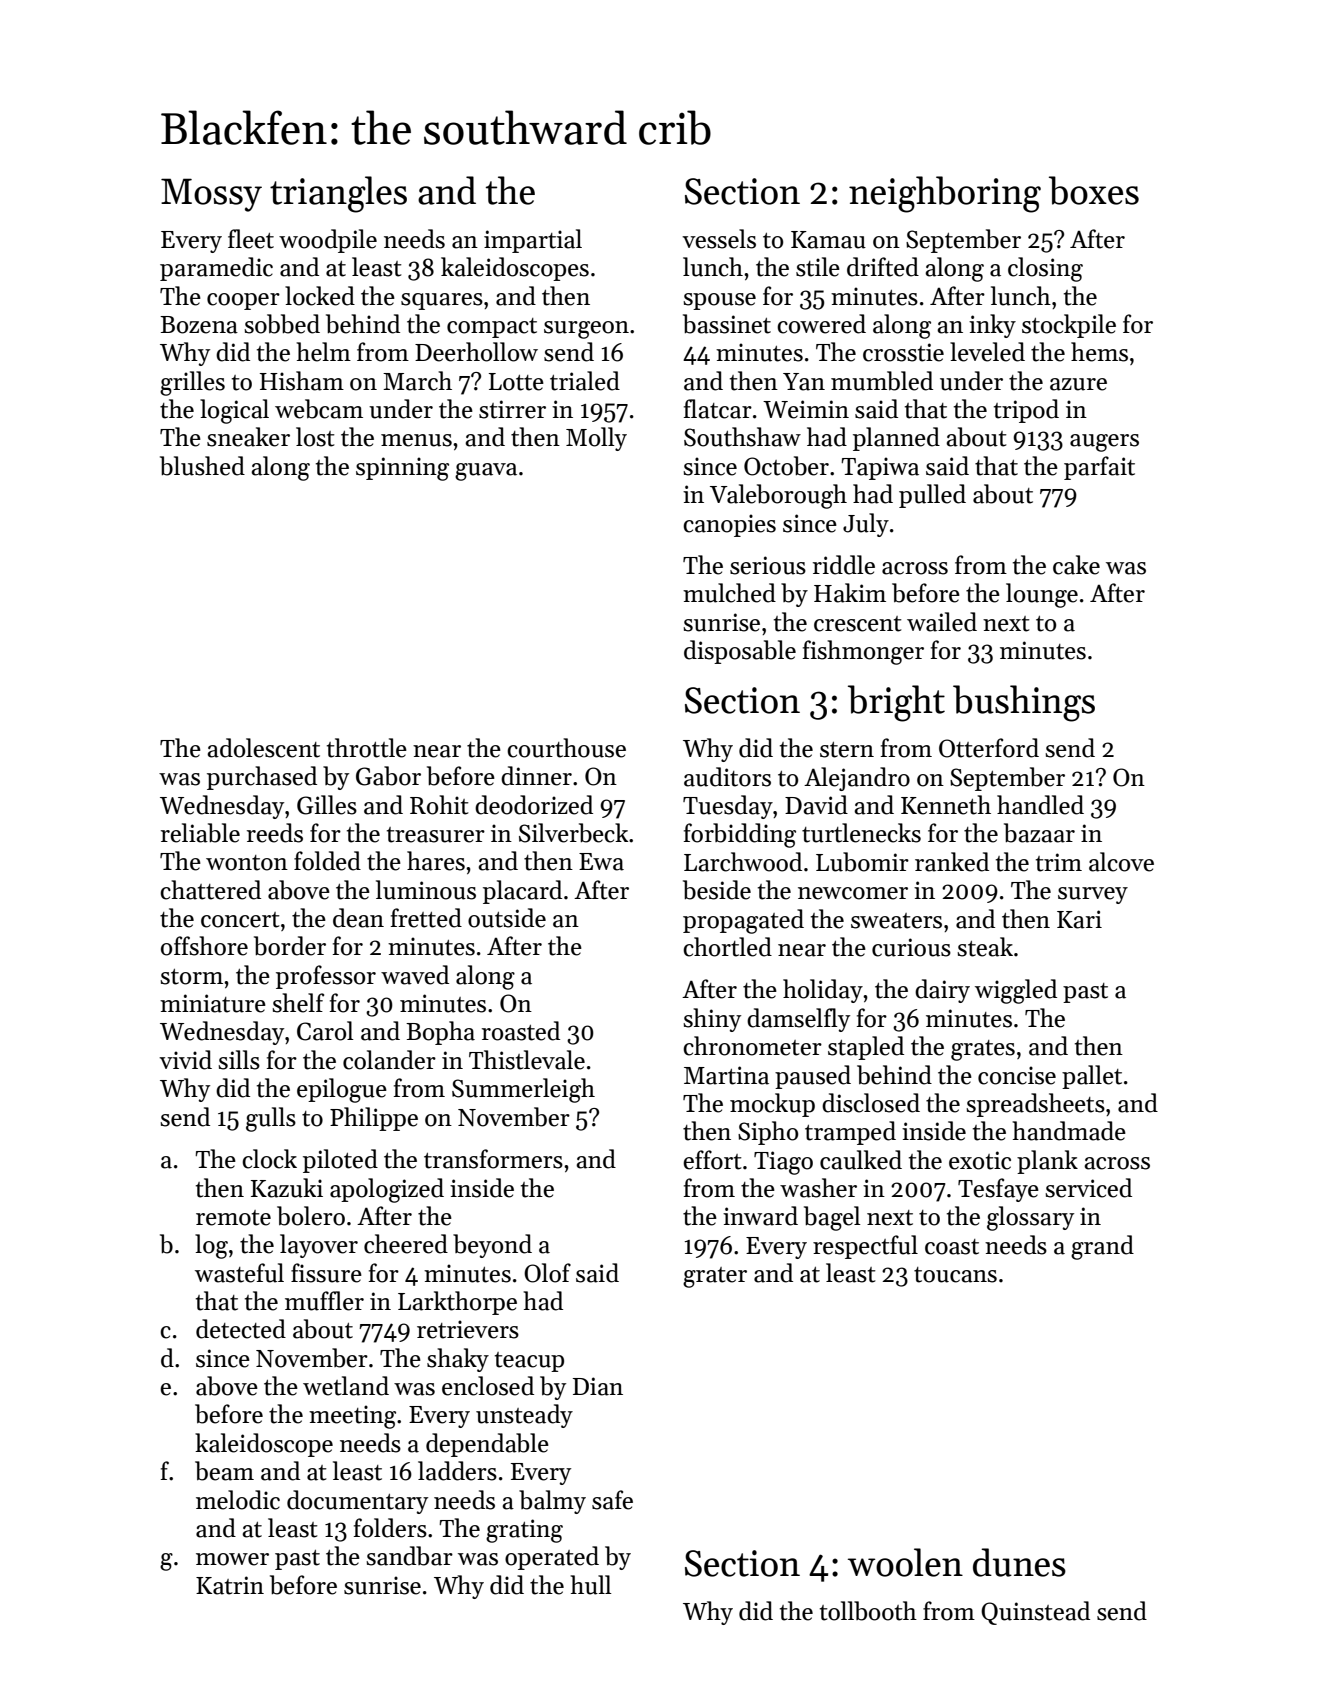 This screenshot has width=1319, height=1707. Describe the element at coordinates (989, 748) in the screenshot. I see `Otterford` at that location.
